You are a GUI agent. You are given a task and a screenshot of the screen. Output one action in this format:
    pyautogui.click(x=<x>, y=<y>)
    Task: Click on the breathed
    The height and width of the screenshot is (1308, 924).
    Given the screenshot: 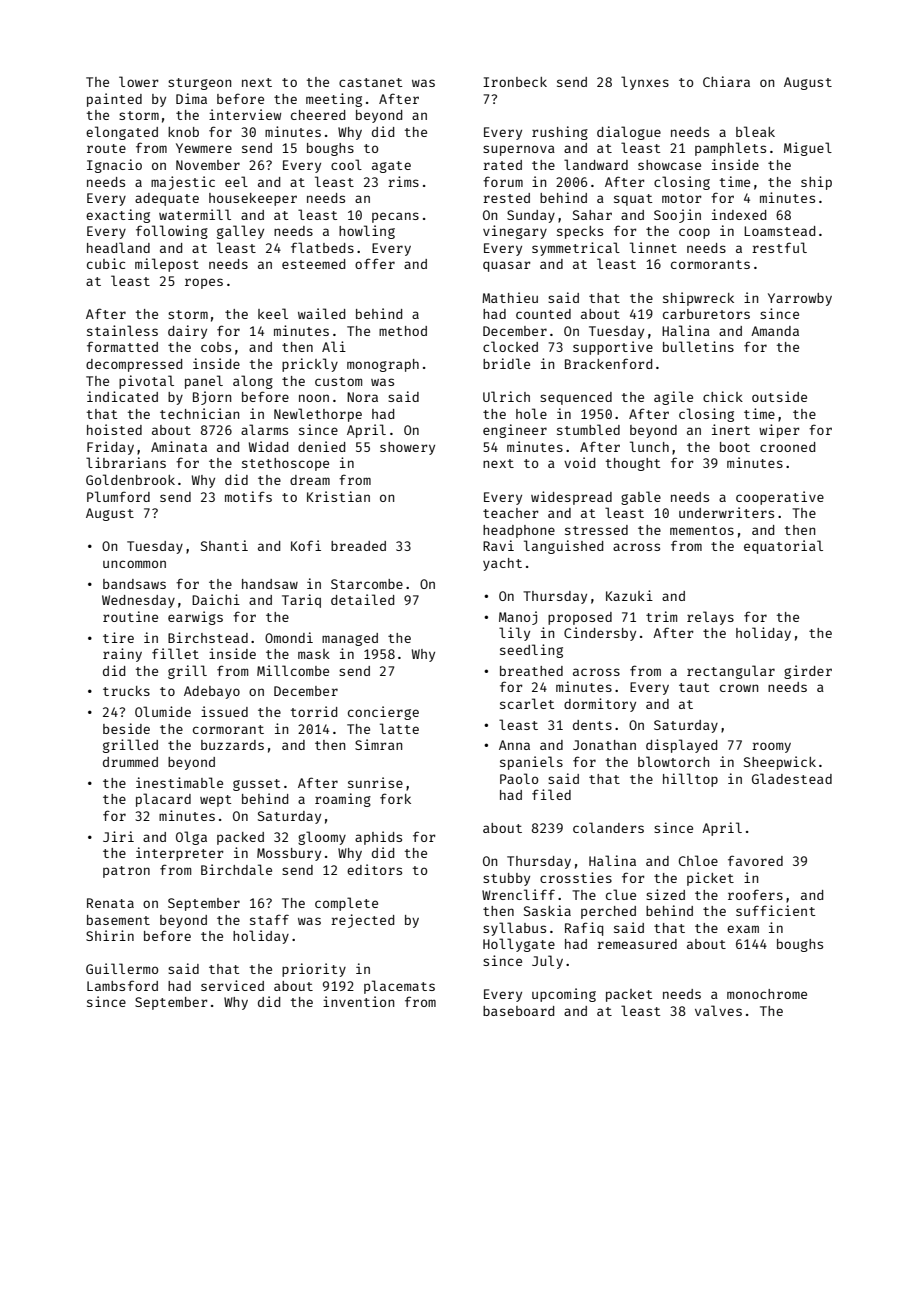 What is the action you would take?
    pyautogui.click(x=531, y=671)
